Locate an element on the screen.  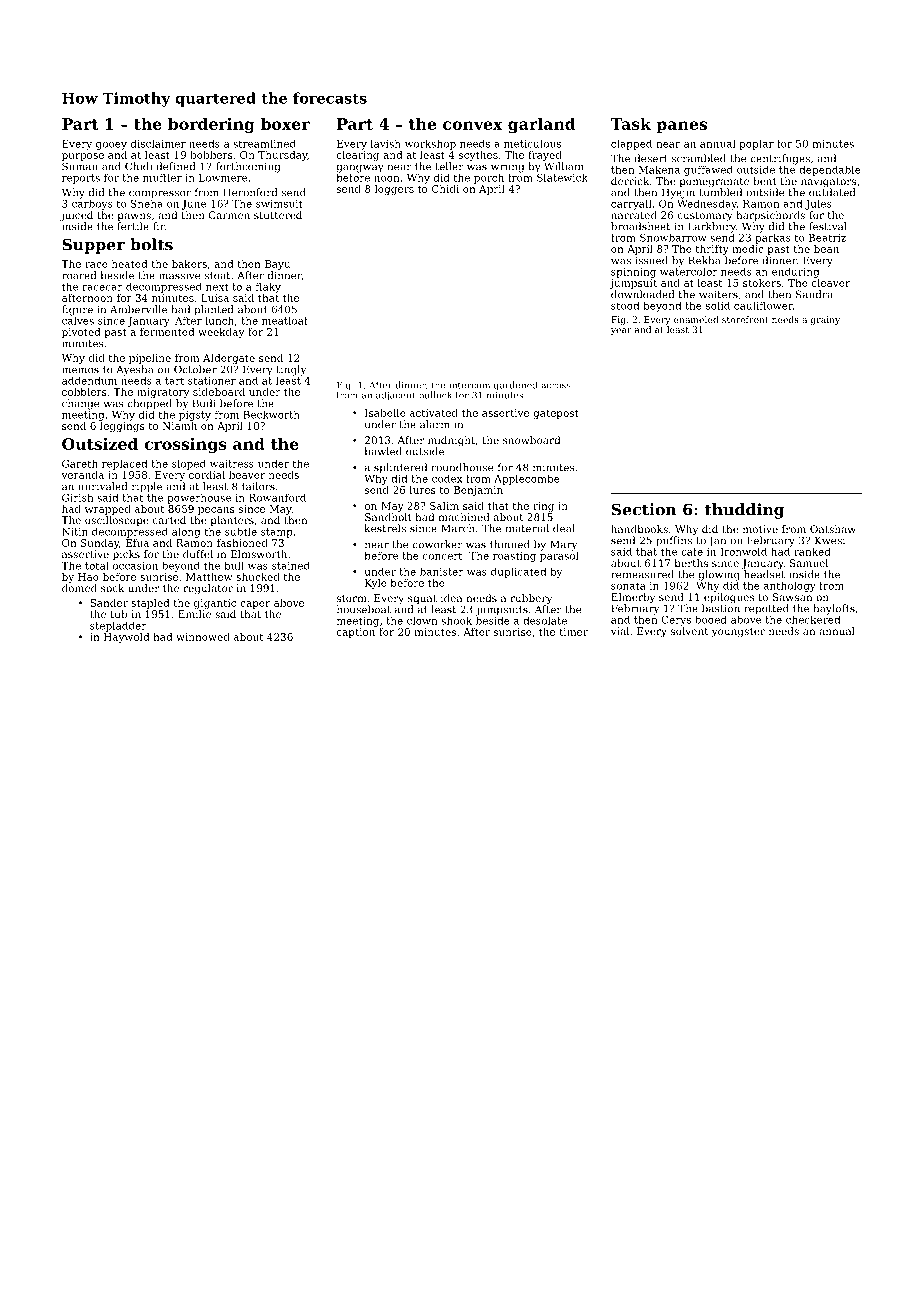
gangway is located at coordinates (360, 168).
